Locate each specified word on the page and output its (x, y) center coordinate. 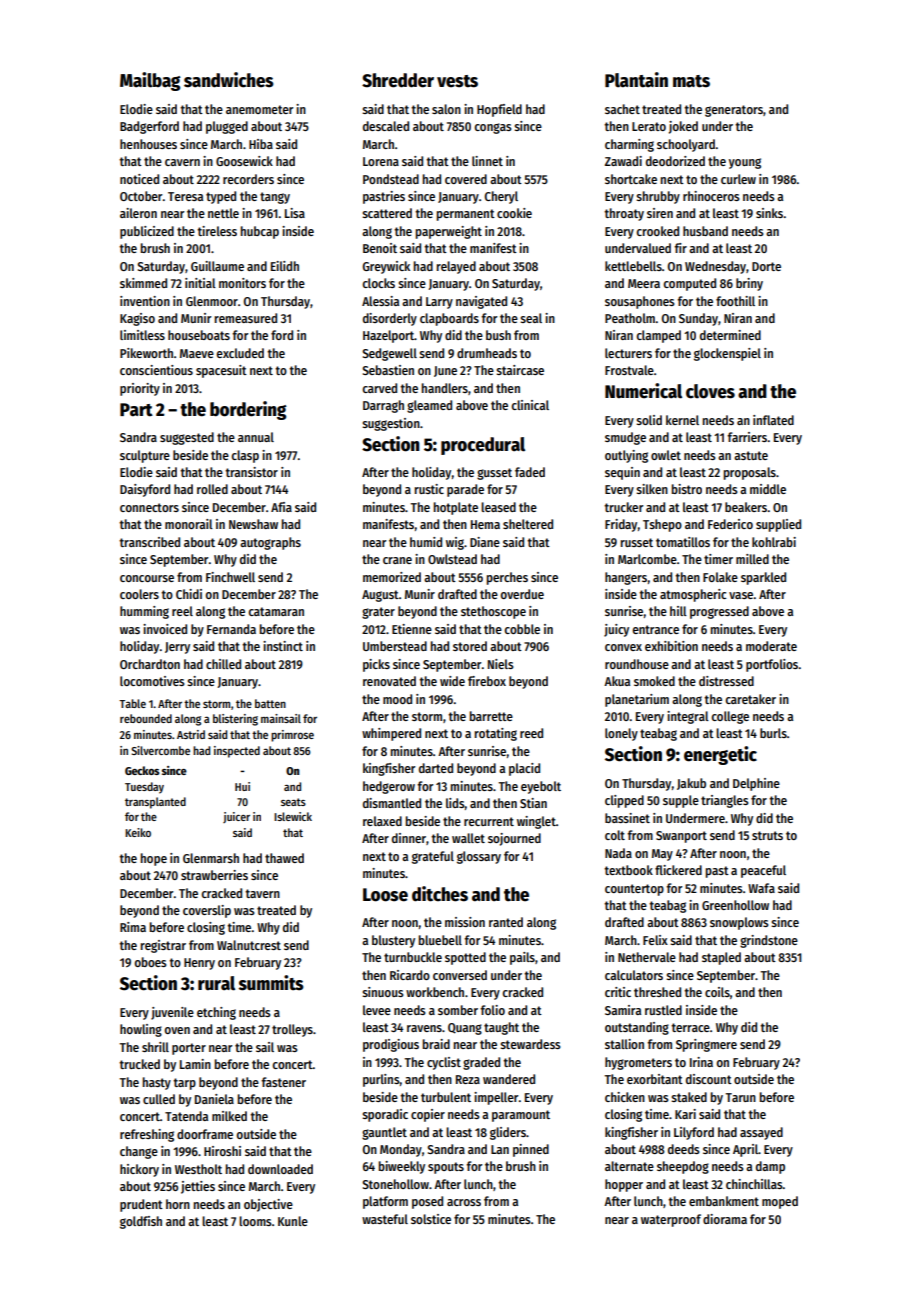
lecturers (628, 353)
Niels (501, 664)
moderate (771, 646)
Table (132, 703)
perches (507, 578)
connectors (149, 507)
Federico (730, 524)
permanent (466, 215)
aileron (138, 213)
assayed (761, 1133)
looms (255, 1221)
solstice (431, 1219)
